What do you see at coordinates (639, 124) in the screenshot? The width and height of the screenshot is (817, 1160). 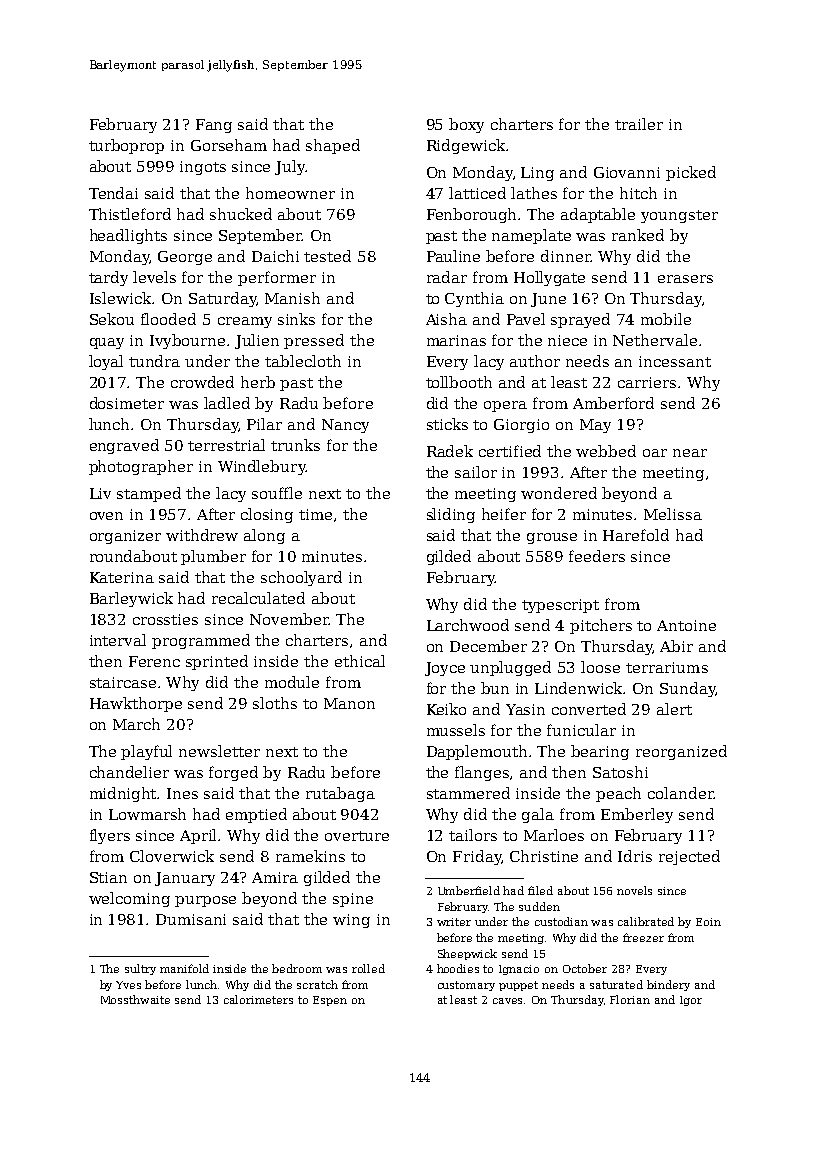 I see `trailer` at bounding box center [639, 124].
